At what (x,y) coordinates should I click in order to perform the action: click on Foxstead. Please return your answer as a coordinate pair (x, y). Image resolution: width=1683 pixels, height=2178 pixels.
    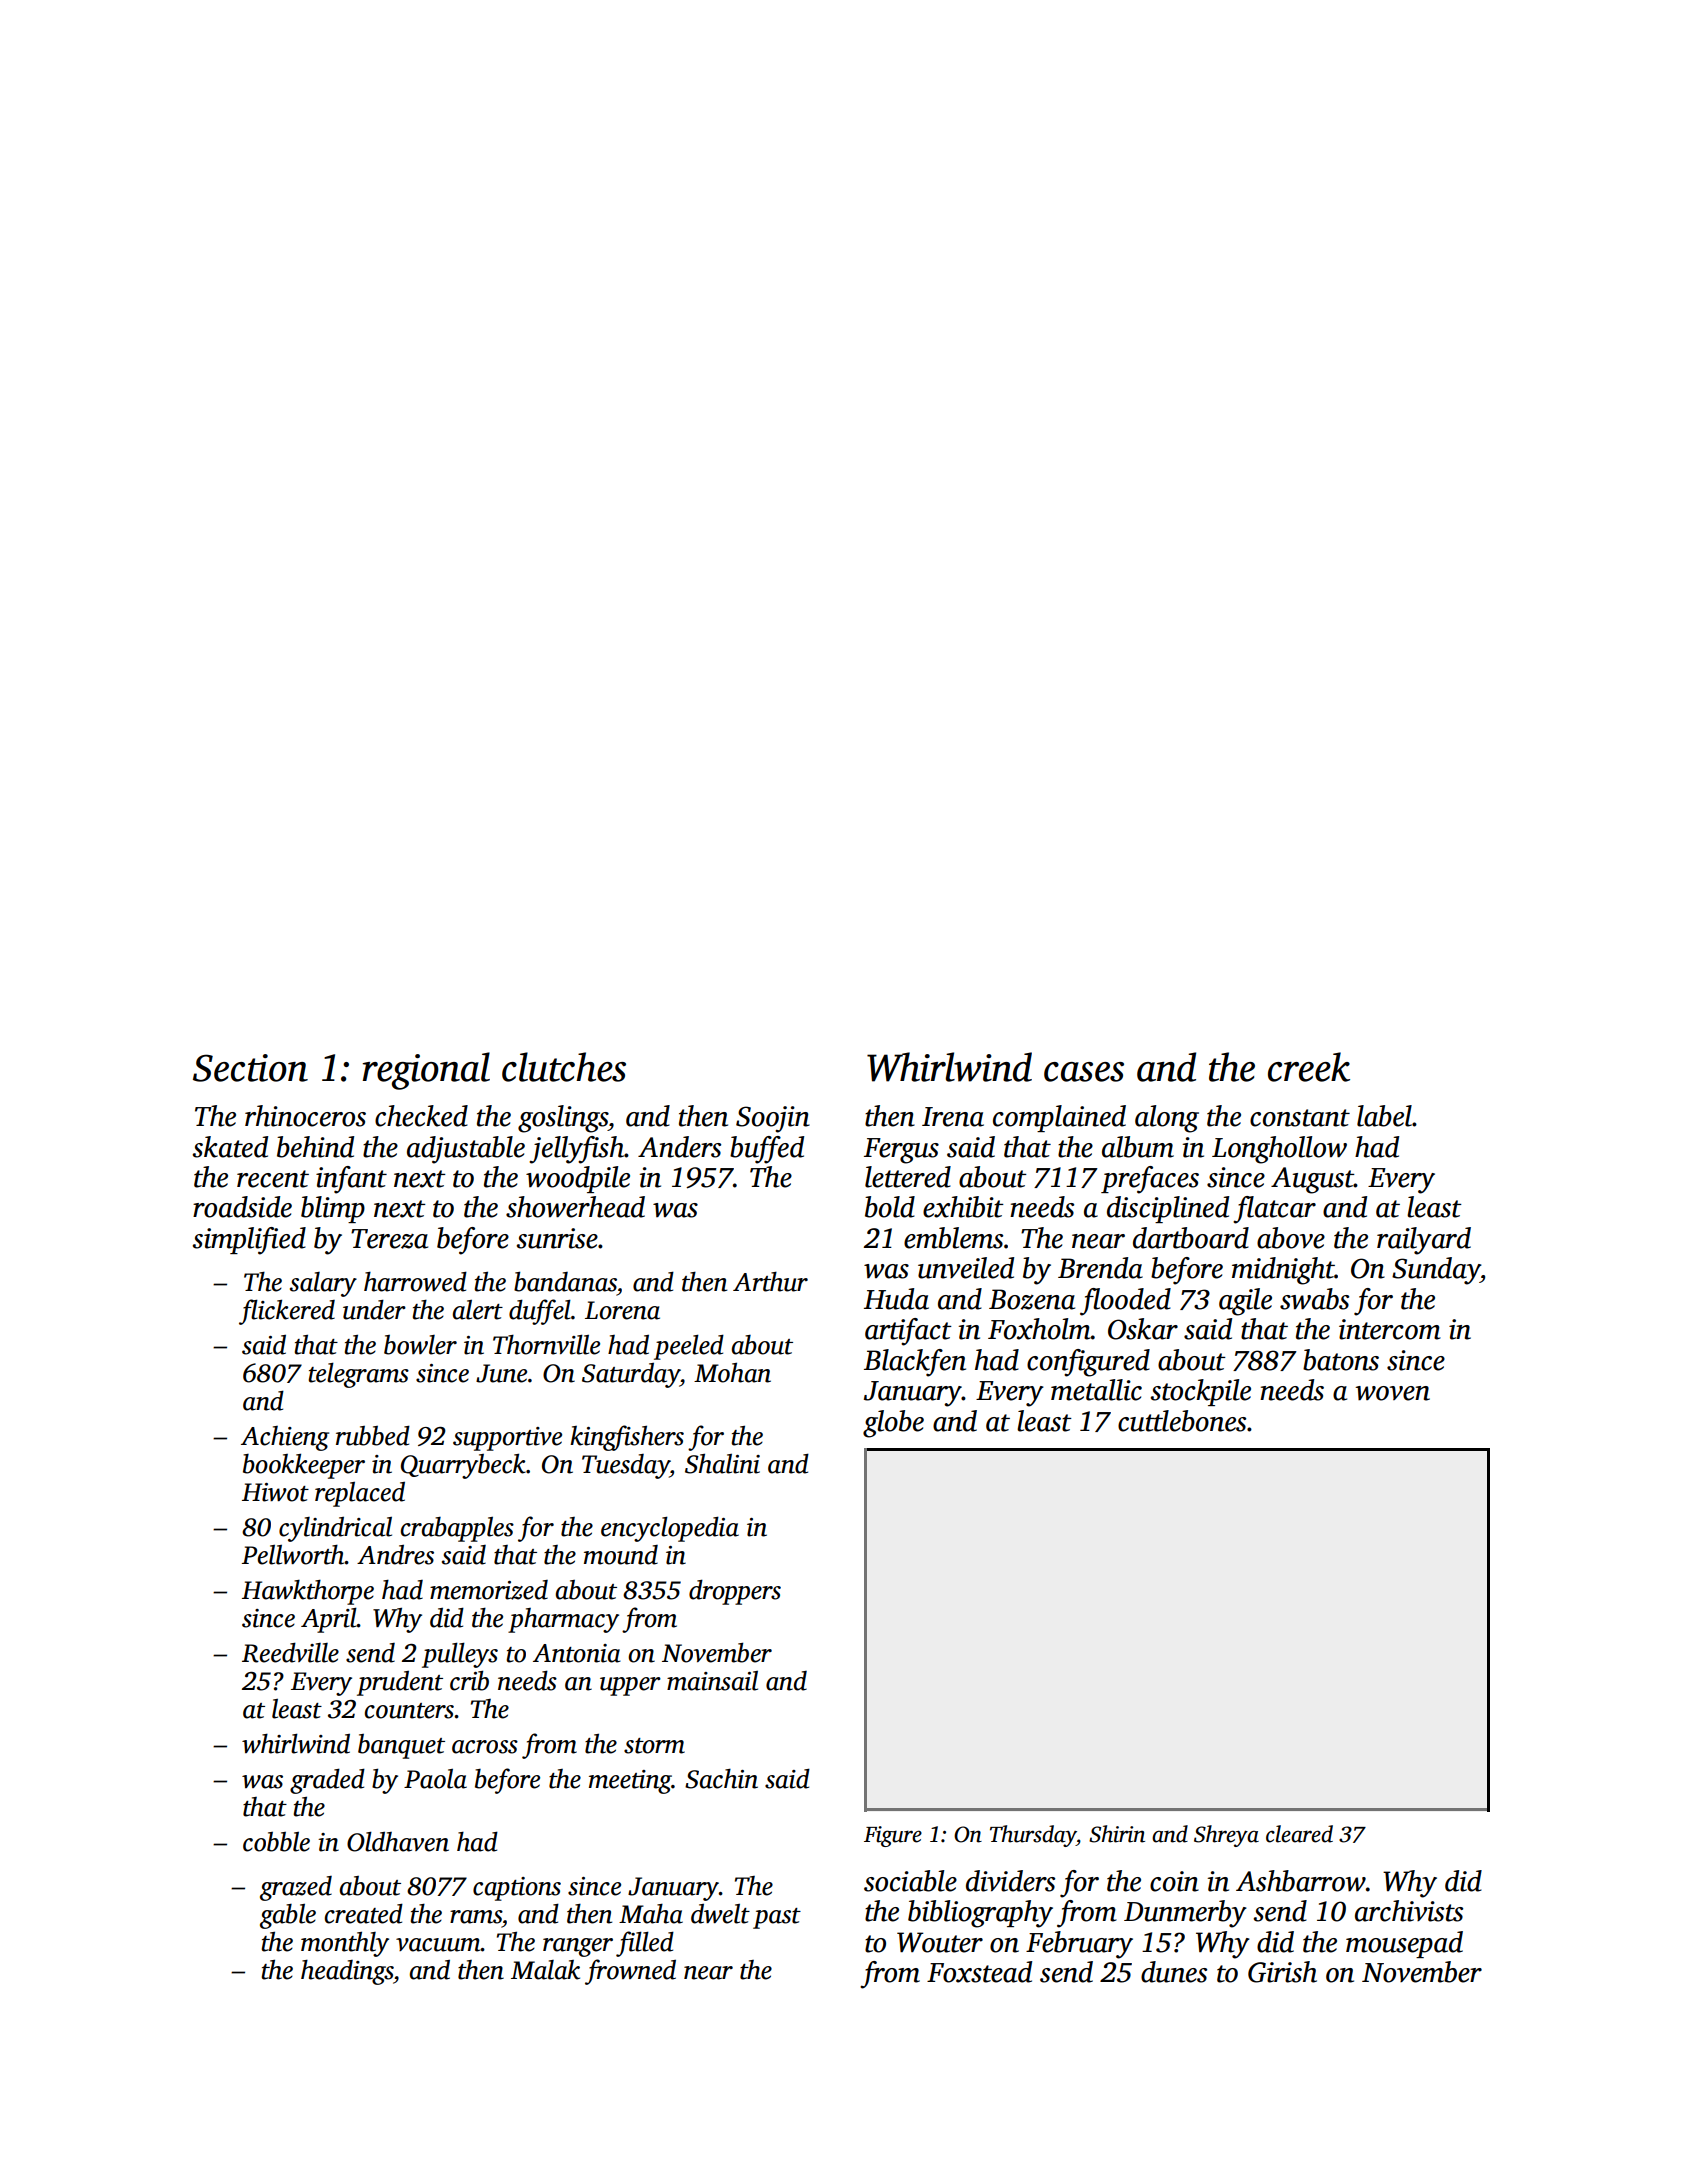
    Looking at the image, I should click on (979, 1972).
